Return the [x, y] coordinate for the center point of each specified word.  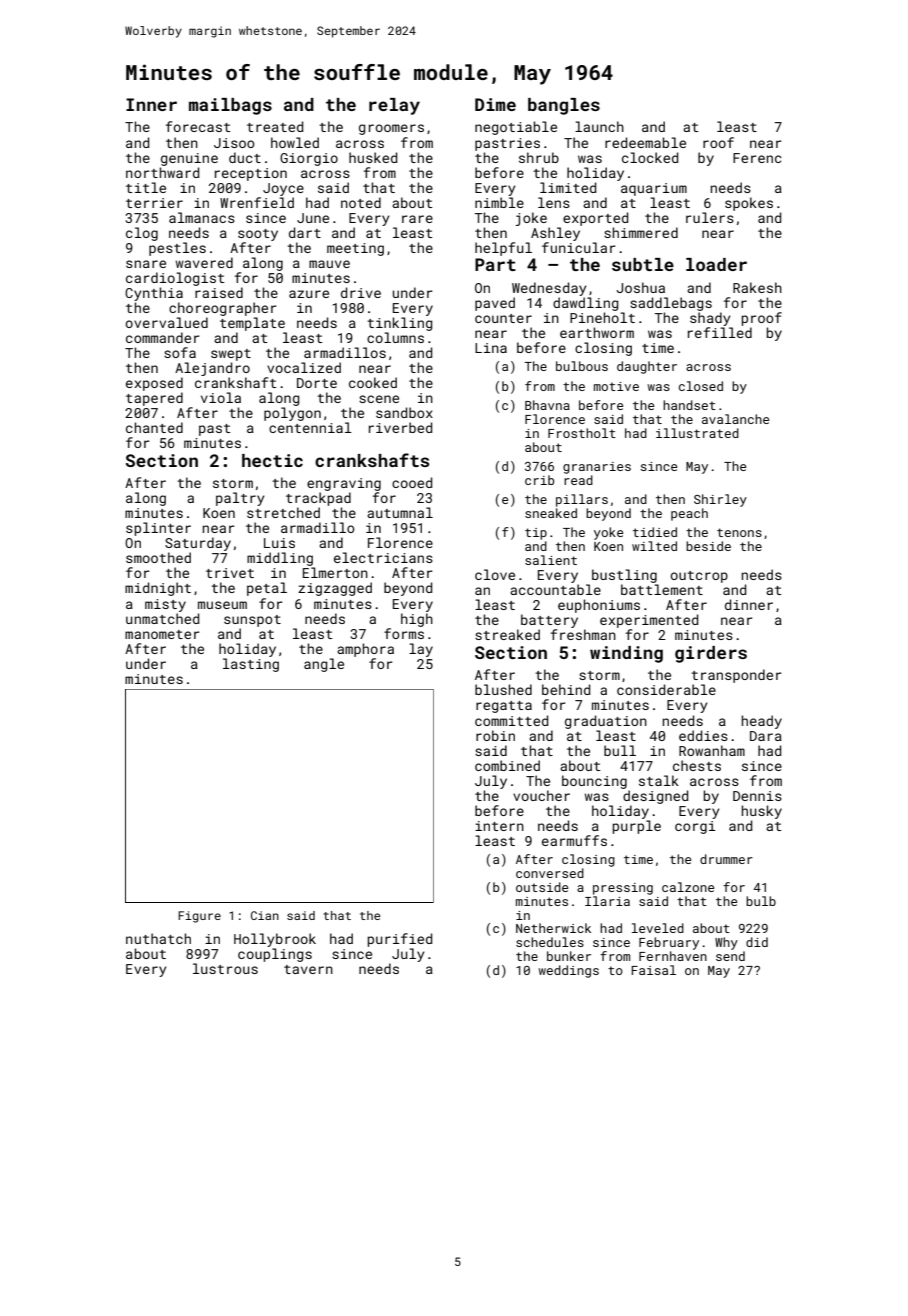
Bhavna [547, 405]
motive [616, 386]
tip [536, 534]
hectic [272, 460]
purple [636, 827]
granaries [597, 468]
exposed [154, 384]
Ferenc [757, 158]
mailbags [230, 106]
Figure [199, 917]
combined [507, 765]
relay [394, 106]
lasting [251, 665]
